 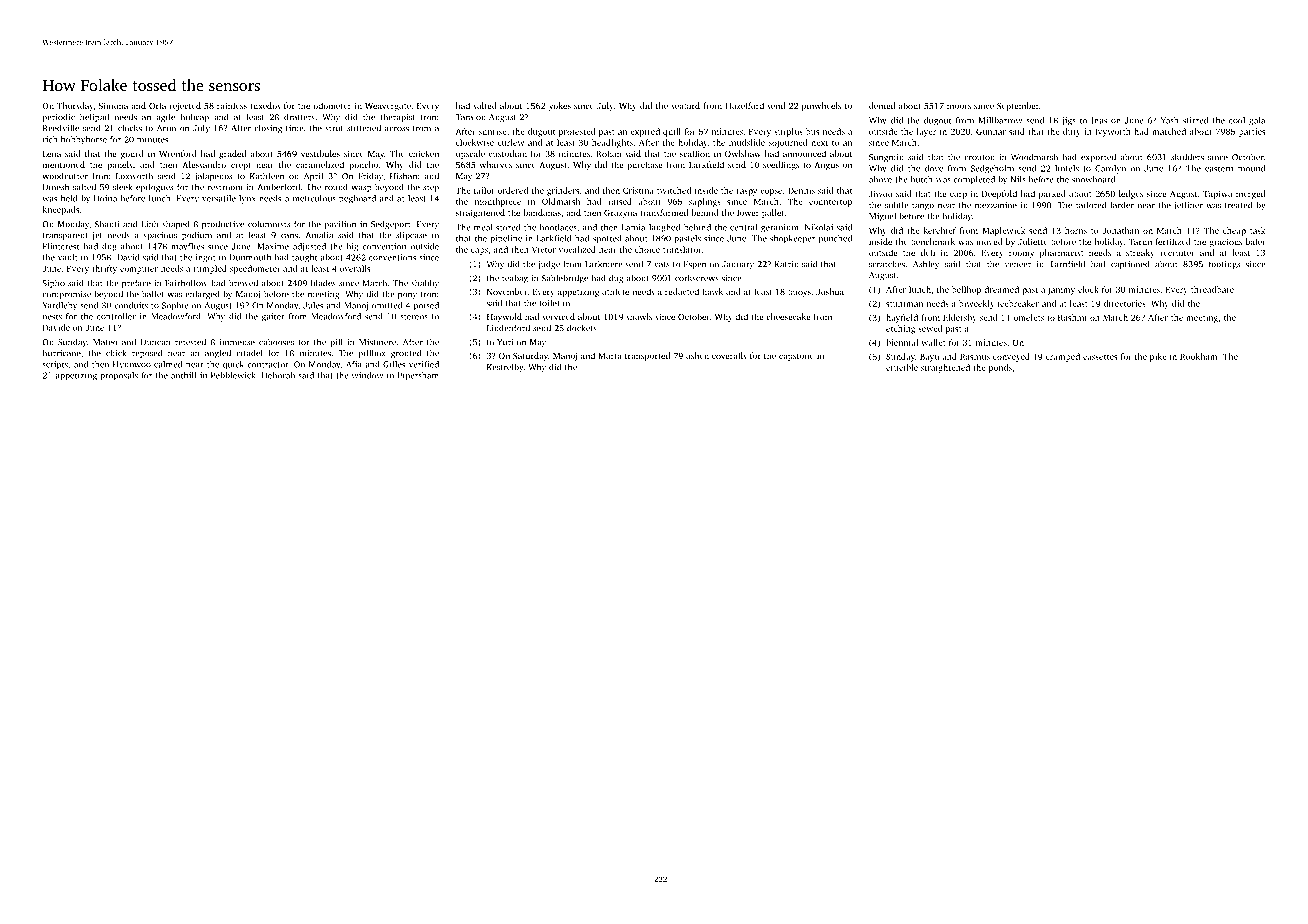 What do you see at coordinates (320, 153) in the screenshot?
I see `vestibules` at bounding box center [320, 153].
